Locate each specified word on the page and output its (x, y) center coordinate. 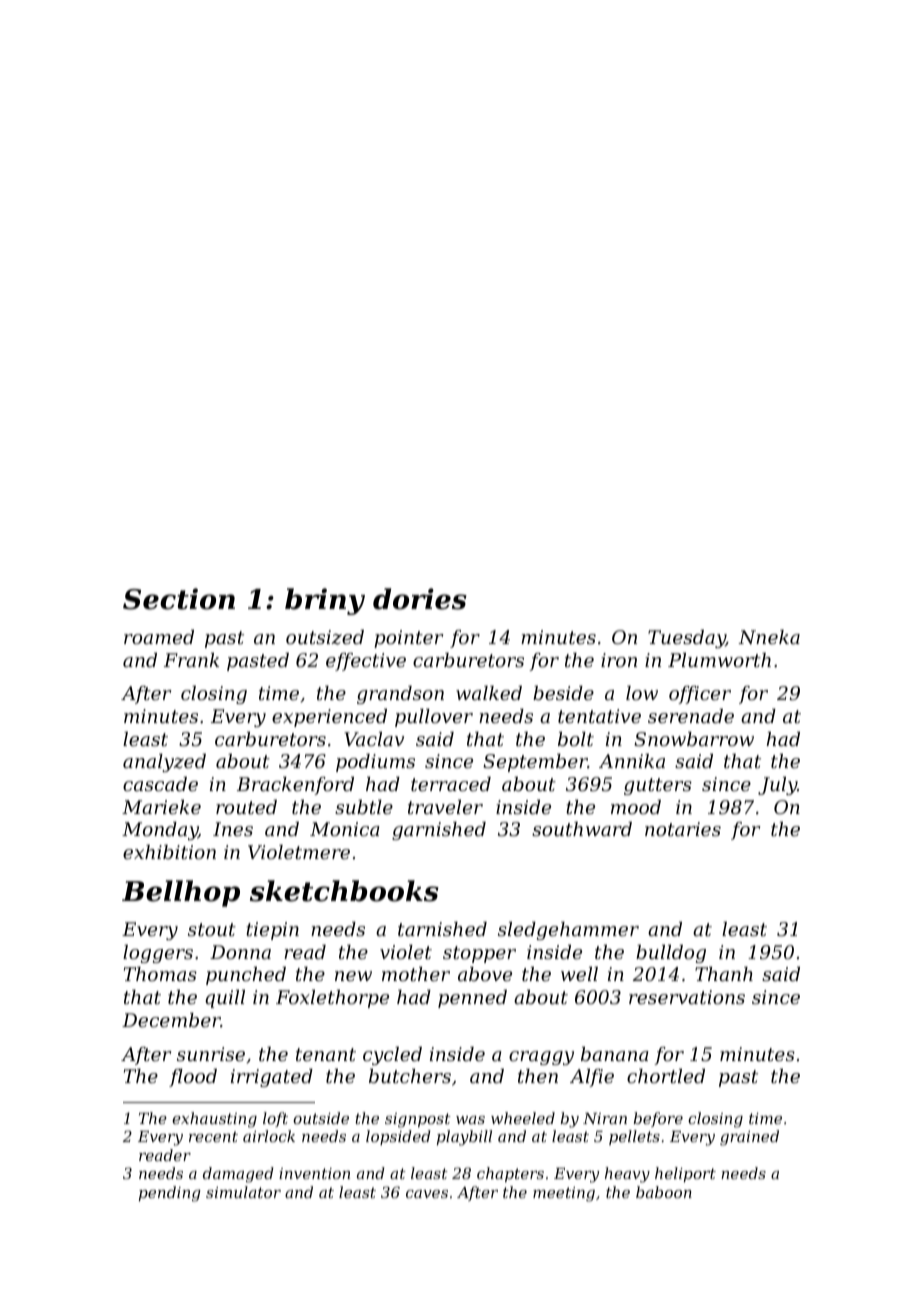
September (535, 763)
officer (700, 695)
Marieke (161, 807)
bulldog (671, 954)
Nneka (769, 637)
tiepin (272, 931)
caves (427, 1194)
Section (179, 599)
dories (420, 599)
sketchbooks (344, 891)
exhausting (214, 1120)
